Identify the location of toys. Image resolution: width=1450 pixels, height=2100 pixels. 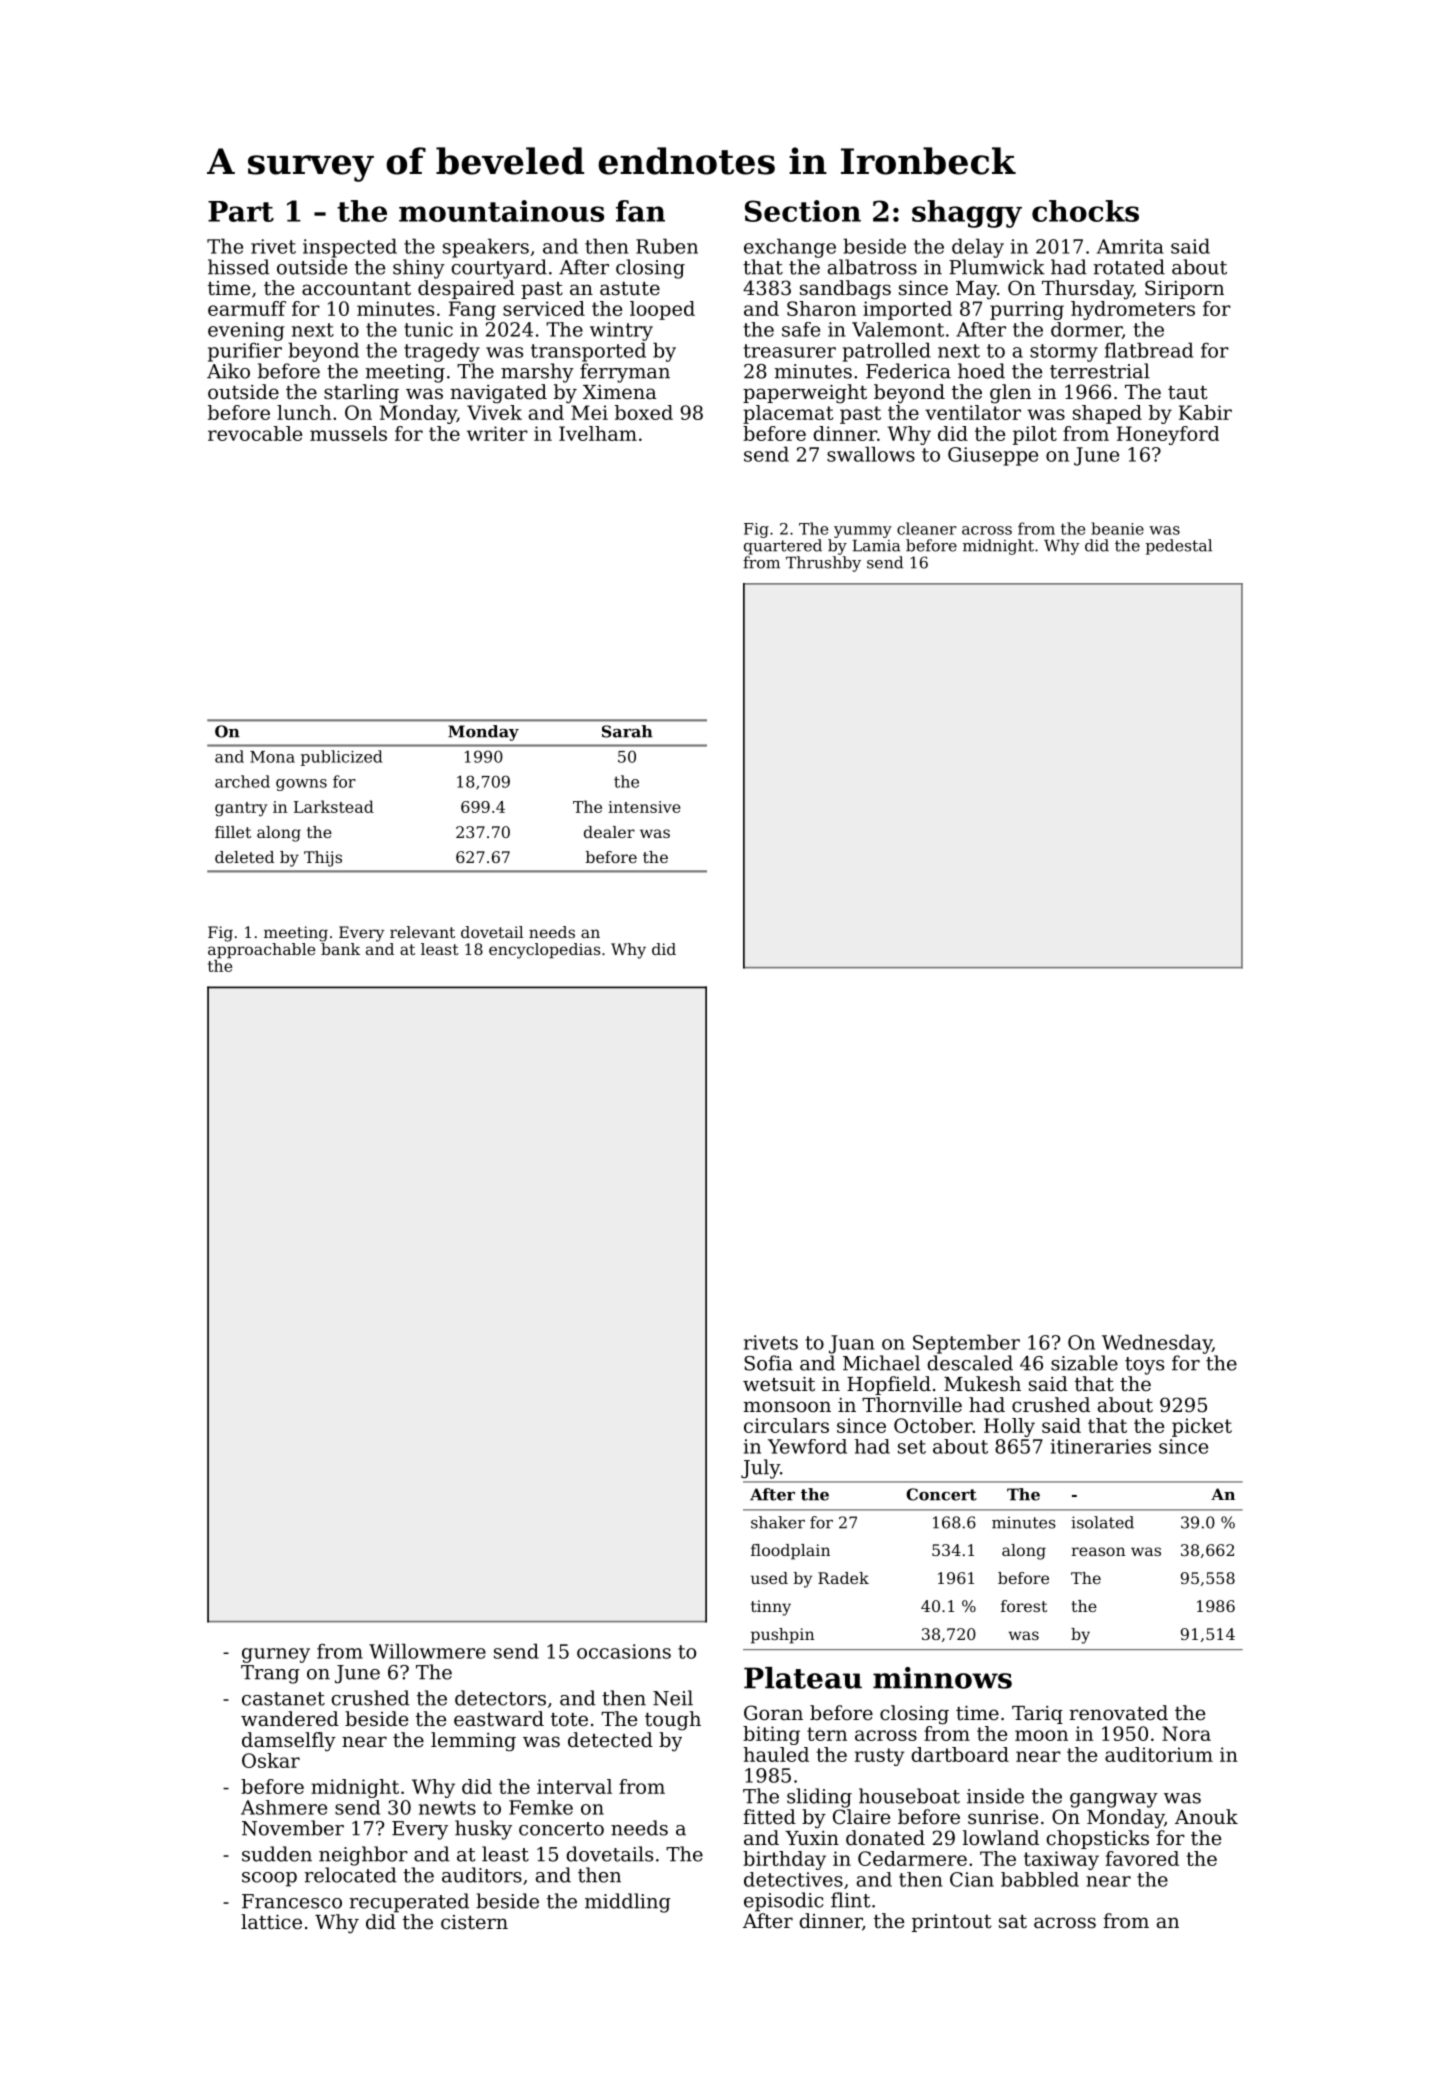
(1144, 1366).
